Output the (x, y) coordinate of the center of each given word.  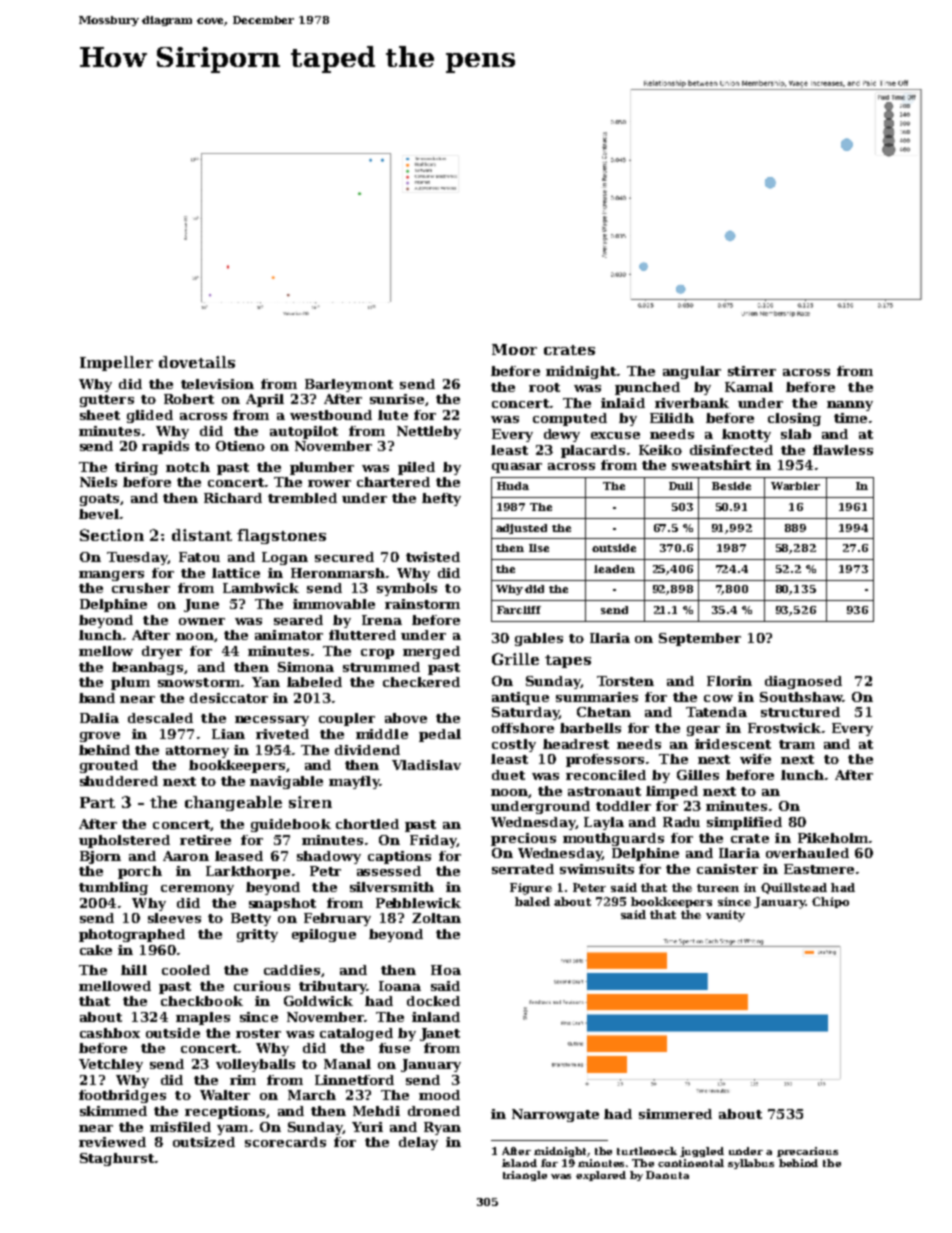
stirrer (752, 371)
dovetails (197, 362)
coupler (347, 719)
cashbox (110, 1033)
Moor (514, 349)
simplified (744, 823)
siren (310, 802)
